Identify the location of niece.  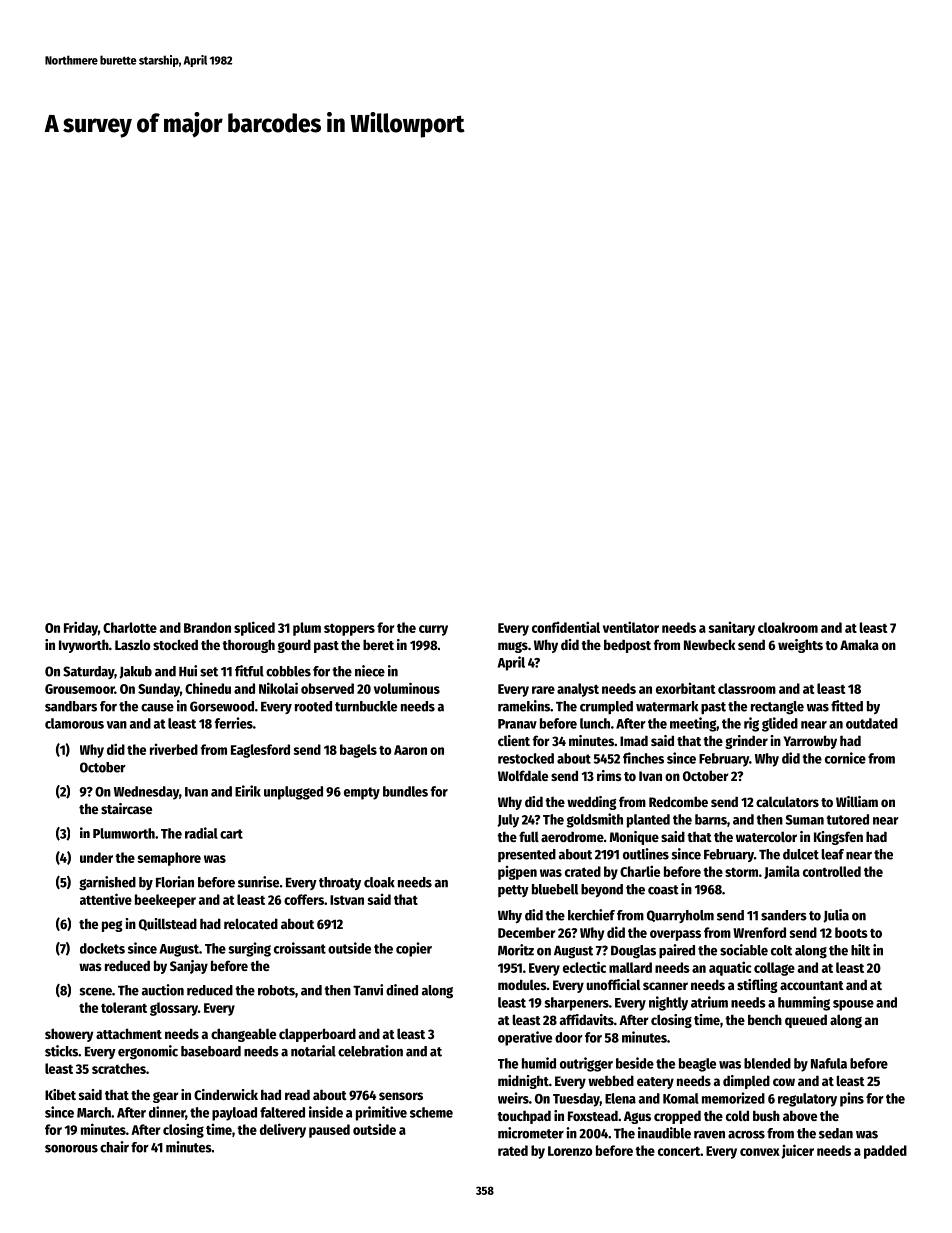
(370, 671).
